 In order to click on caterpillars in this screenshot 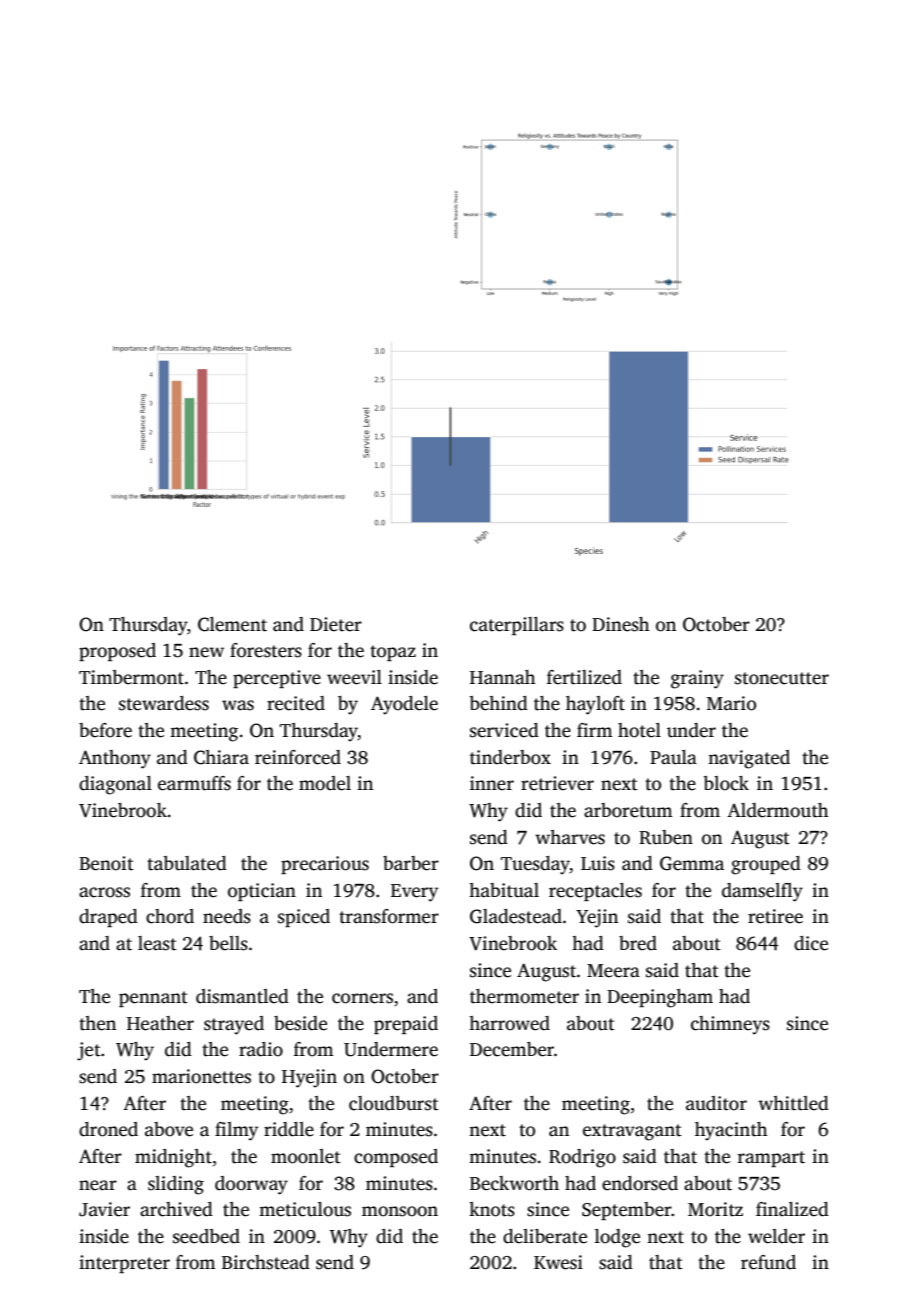, I will do `click(517, 626)`.
